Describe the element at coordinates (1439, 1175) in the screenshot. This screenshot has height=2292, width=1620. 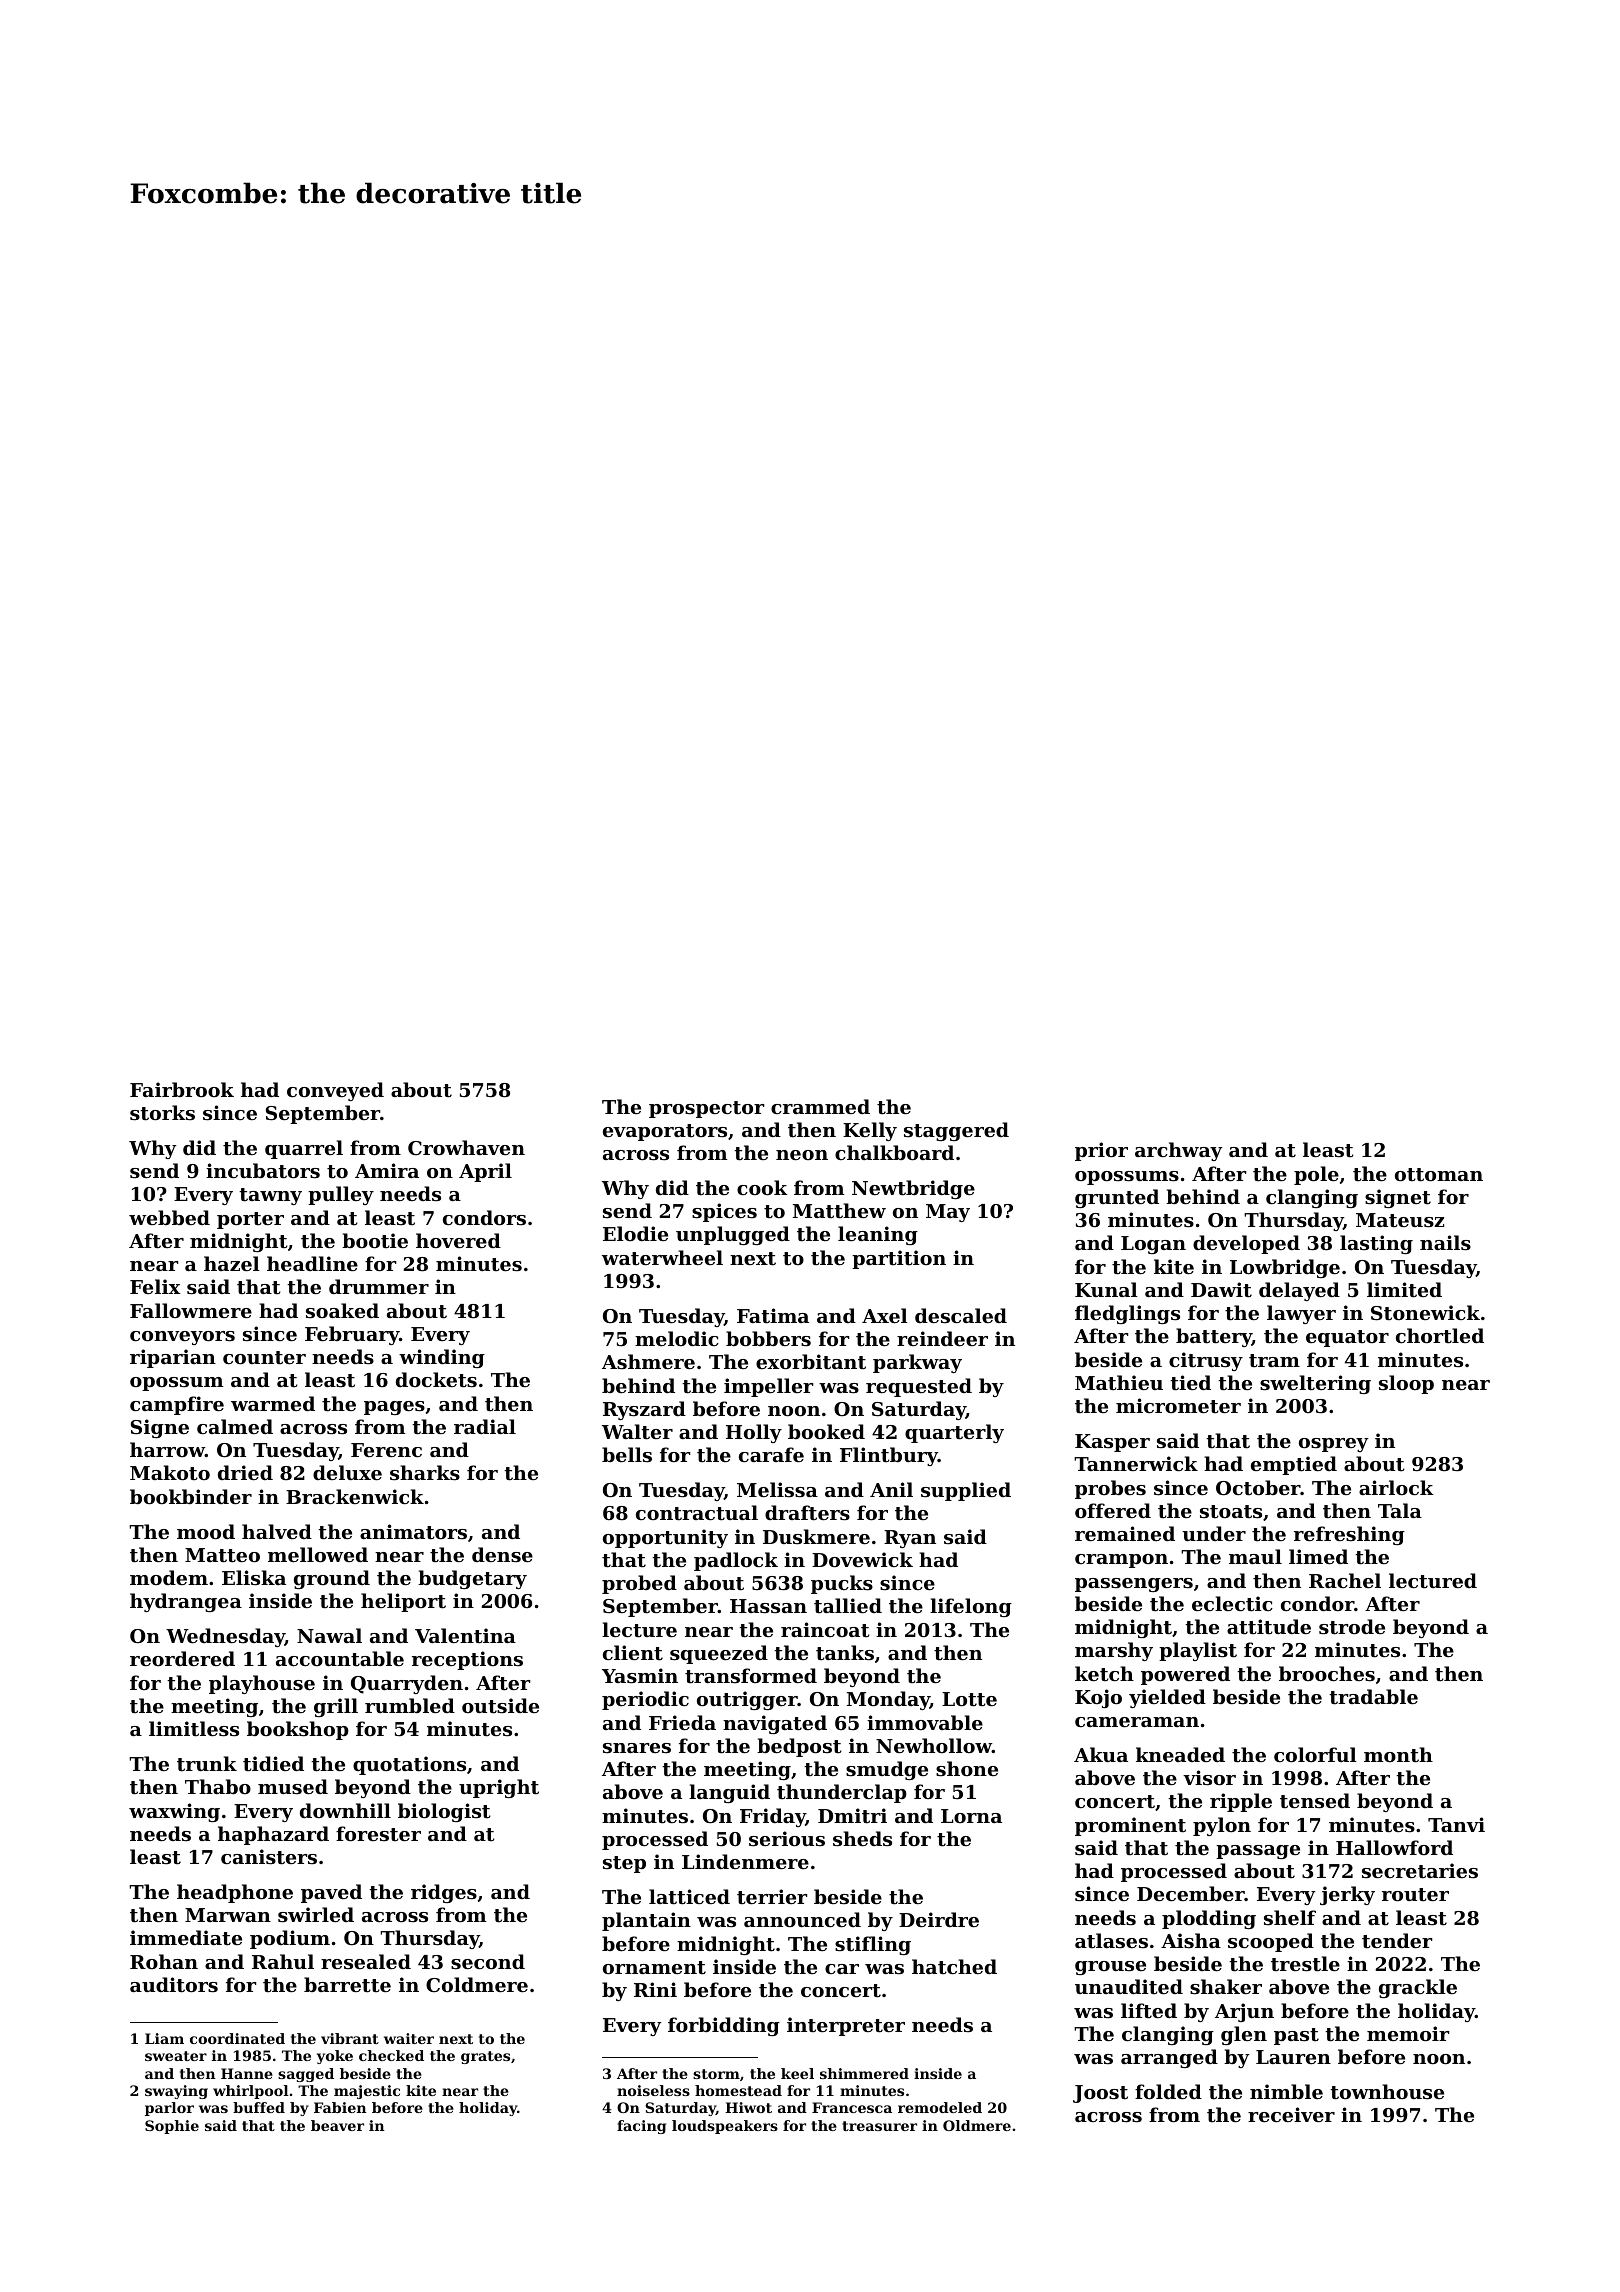
I see `ottoman` at that location.
